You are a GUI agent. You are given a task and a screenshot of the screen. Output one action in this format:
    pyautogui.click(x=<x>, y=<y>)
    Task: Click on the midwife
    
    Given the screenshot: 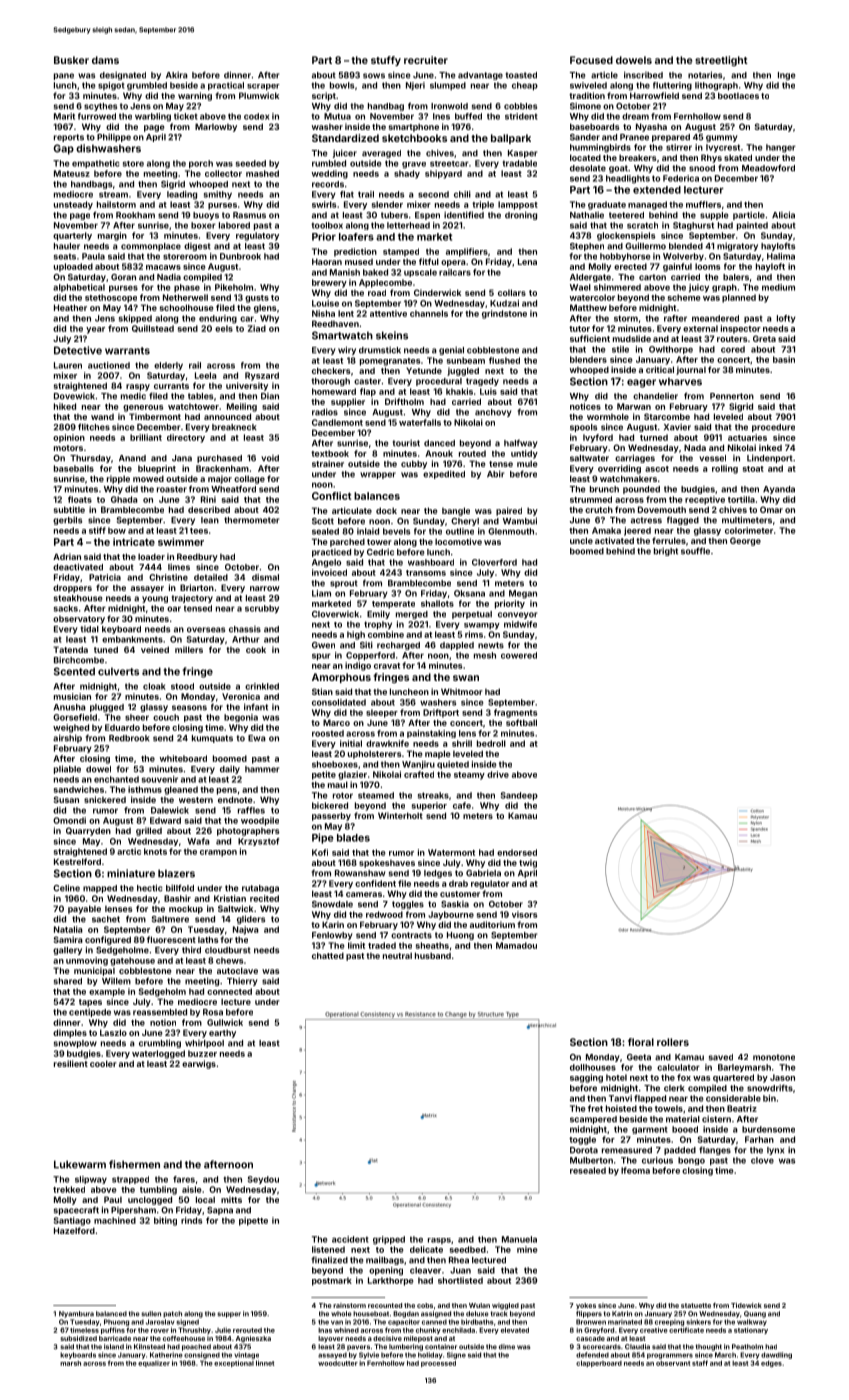 What is the action you would take?
    pyautogui.click(x=520, y=624)
